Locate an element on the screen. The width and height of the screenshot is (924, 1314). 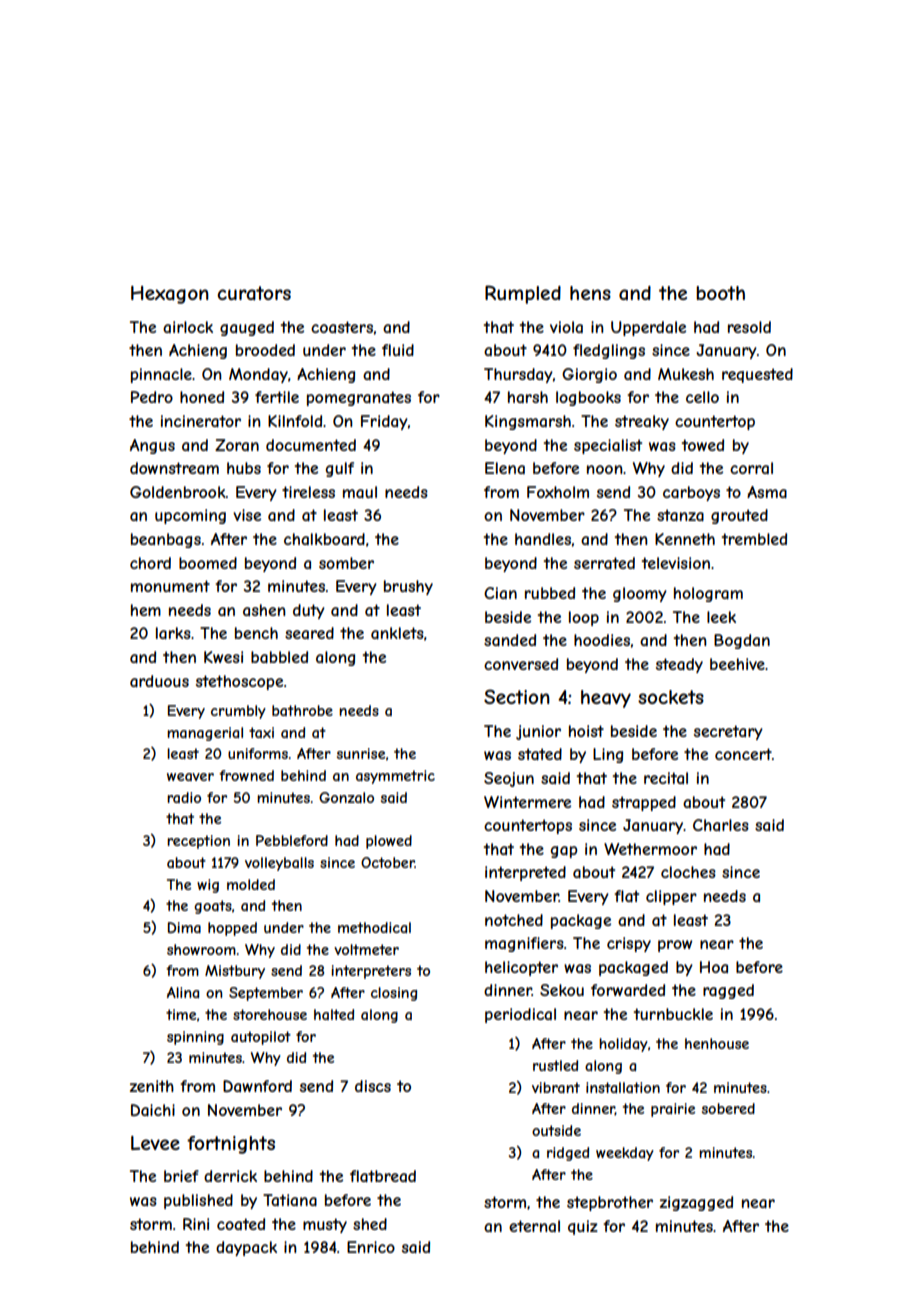
Cian is located at coordinates (500, 593).
